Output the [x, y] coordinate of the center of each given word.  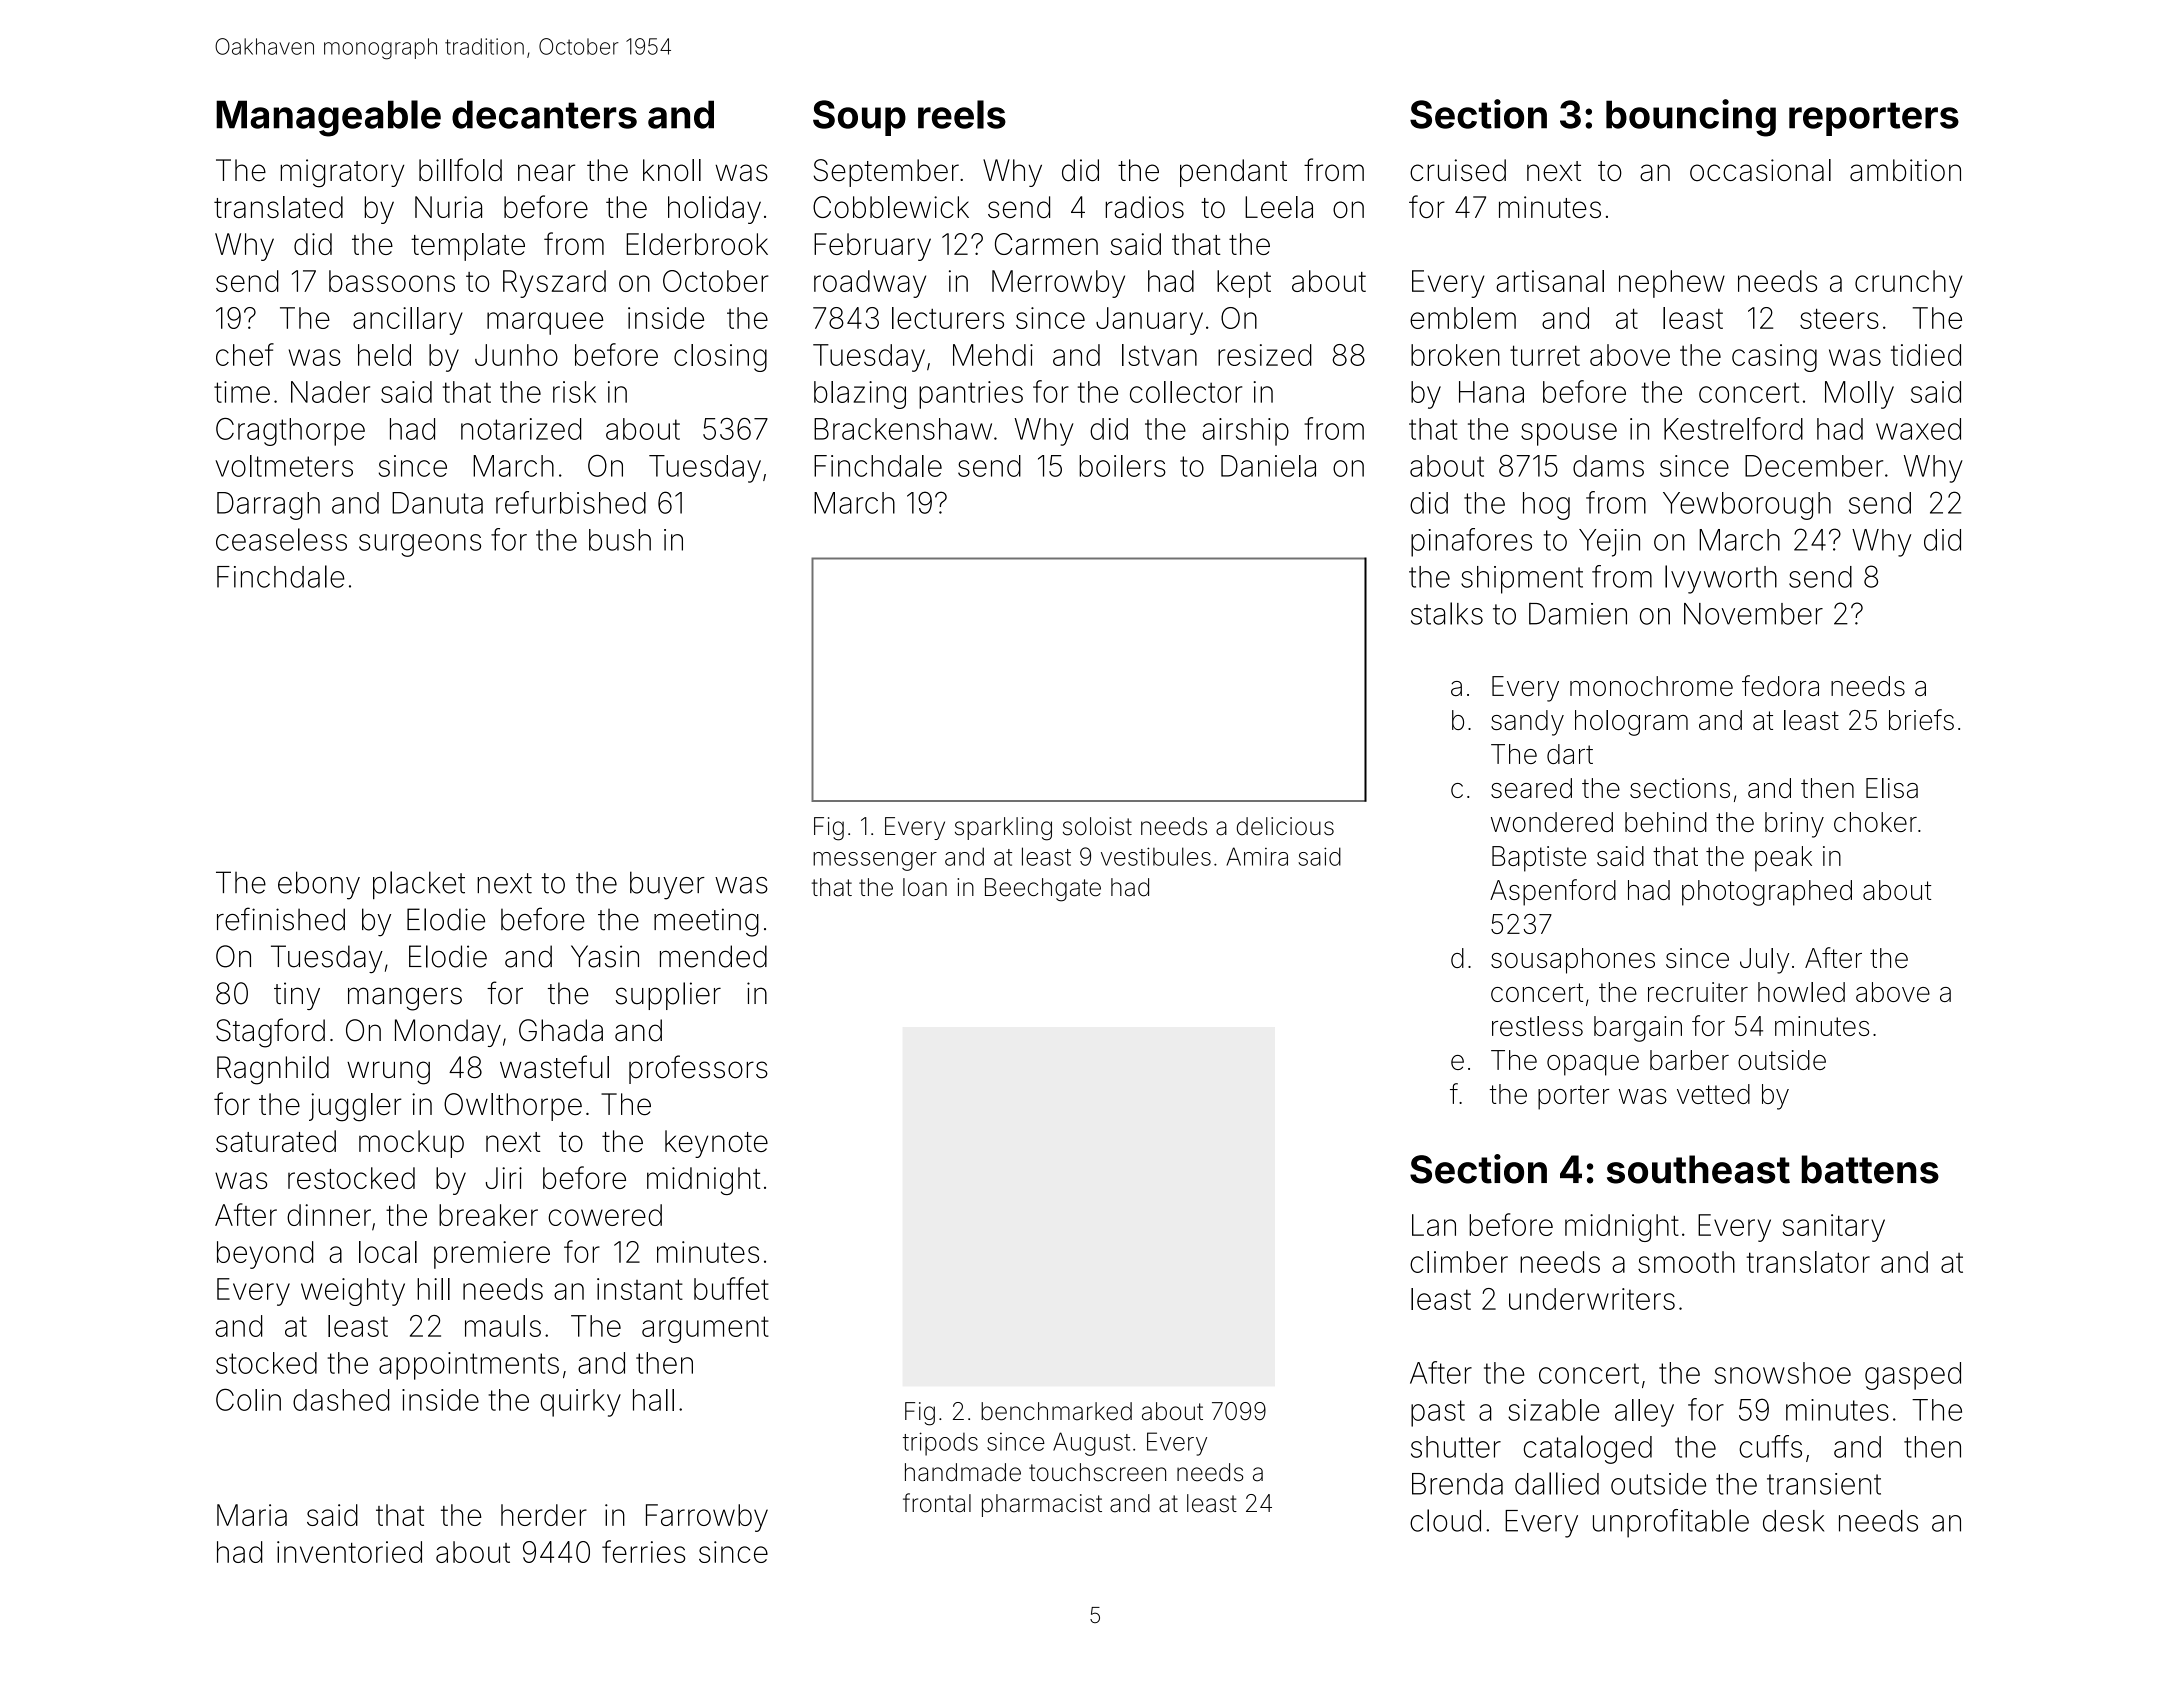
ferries [643, 1551]
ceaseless [281, 539]
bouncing [1691, 118]
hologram [1631, 723]
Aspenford [1553, 892]
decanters [544, 114]
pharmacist [1042, 1505]
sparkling [1003, 829]
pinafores [1471, 542]
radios [1145, 207]
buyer [667, 885]
